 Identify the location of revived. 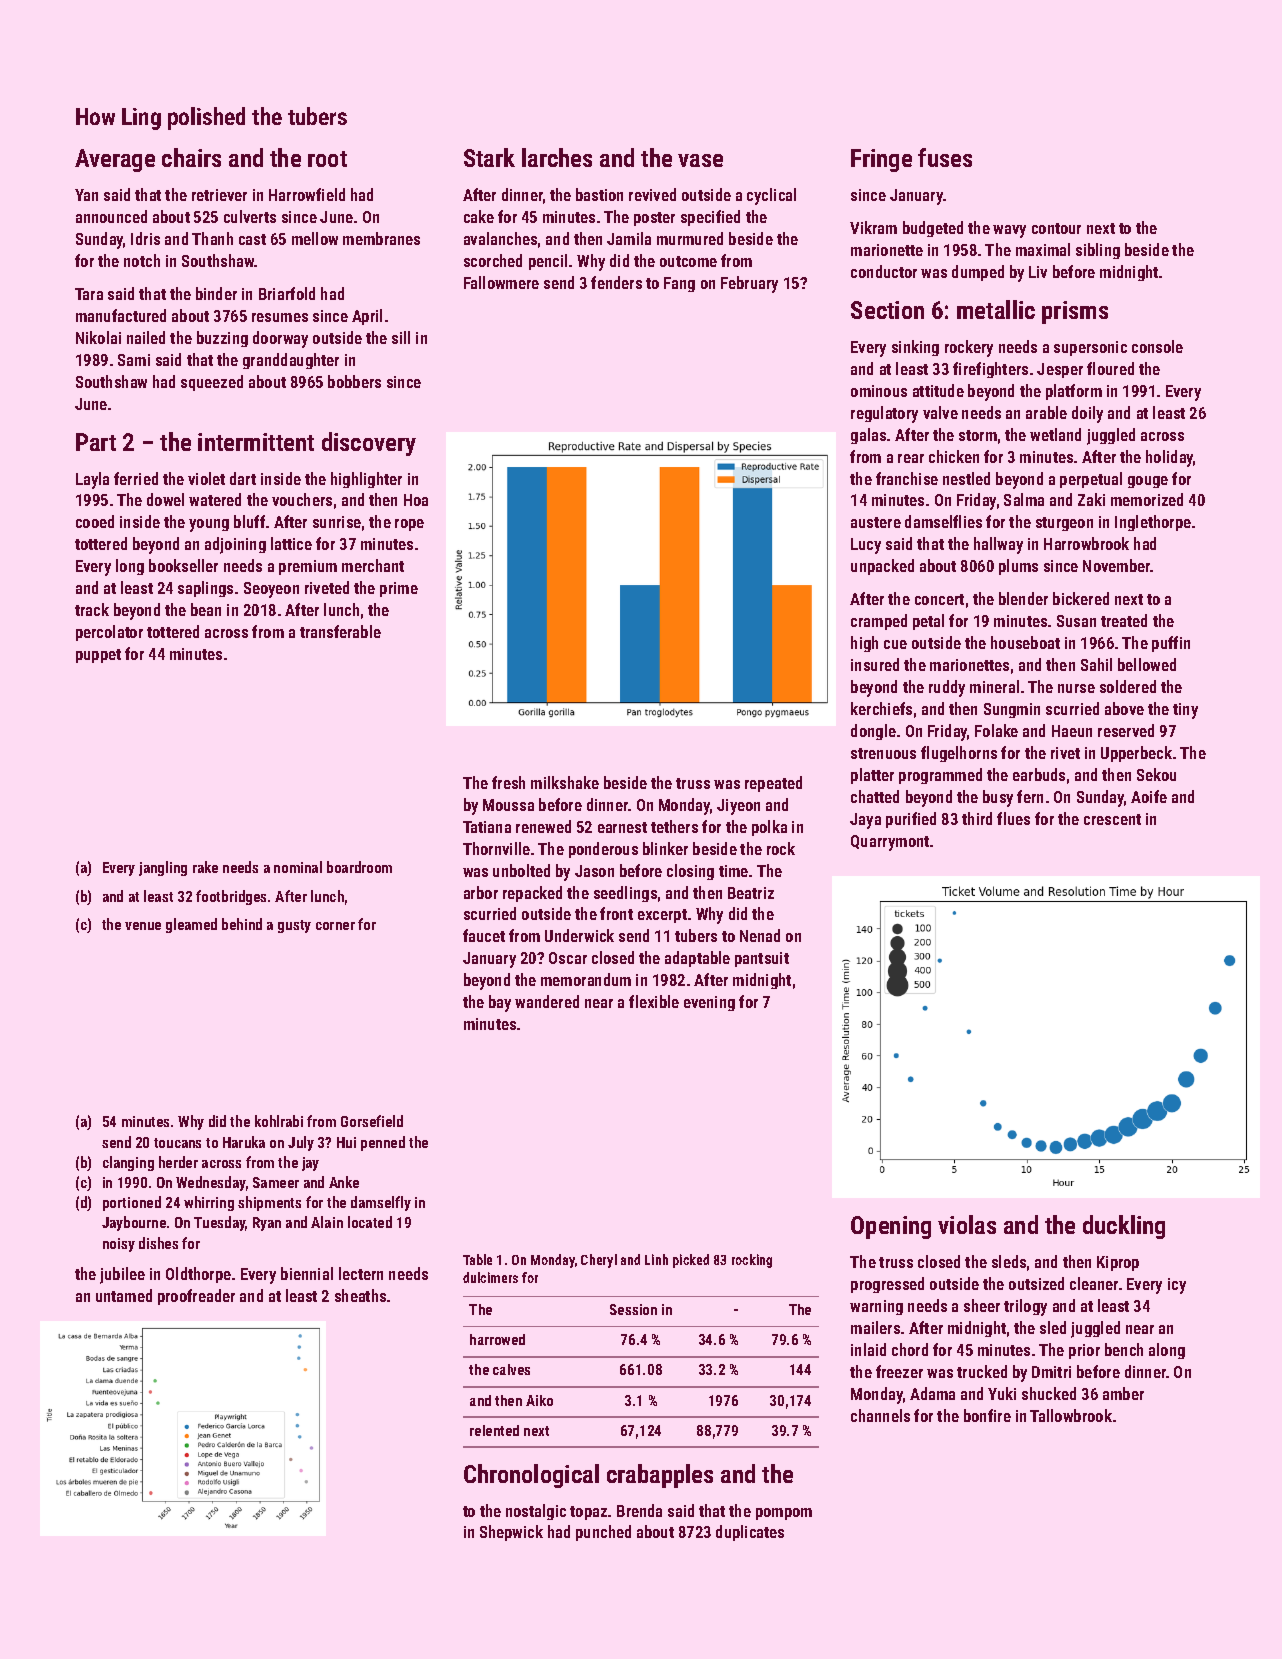
(652, 194).
